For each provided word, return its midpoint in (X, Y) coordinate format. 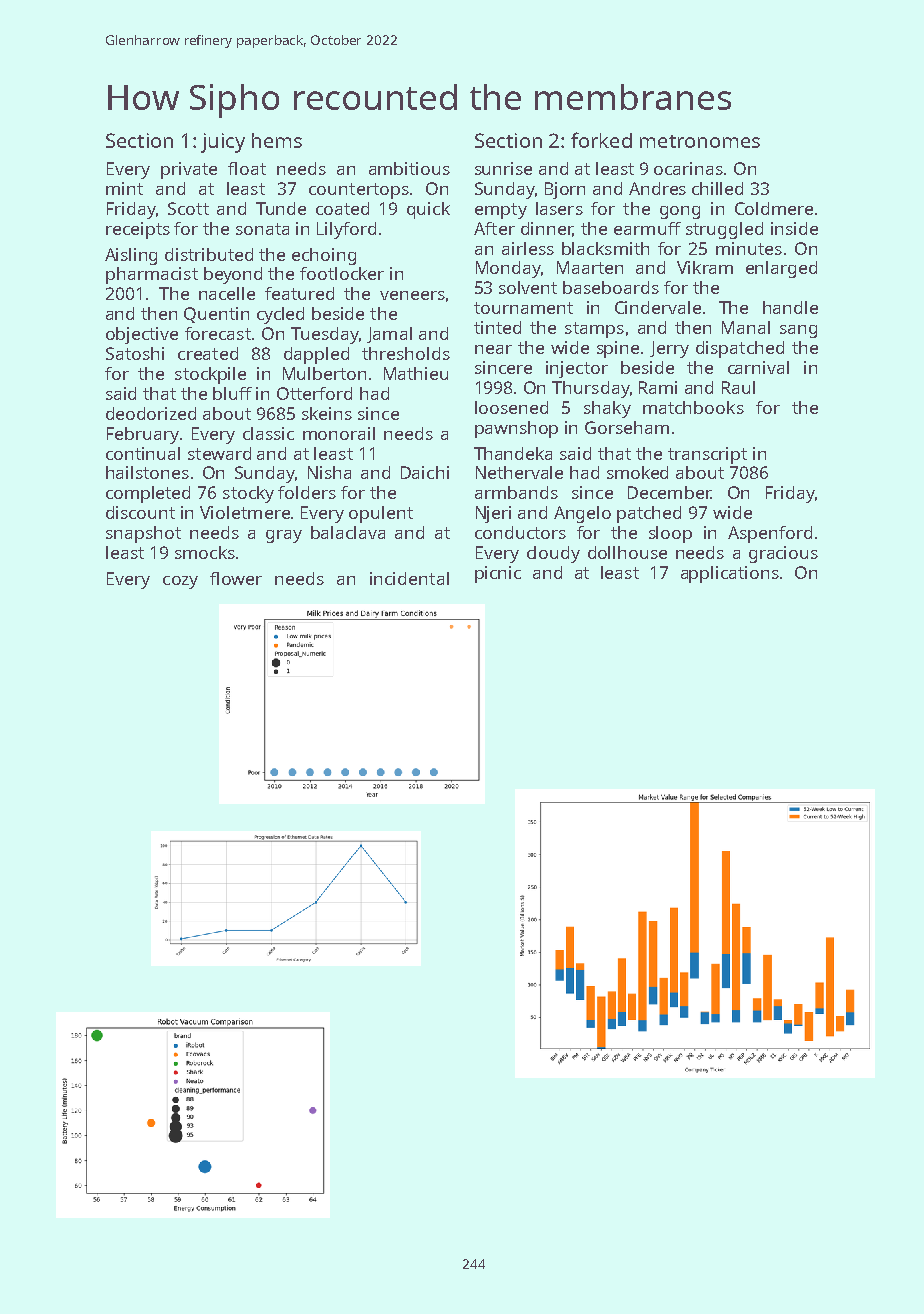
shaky (607, 409)
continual (143, 453)
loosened (511, 407)
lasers (559, 208)
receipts (138, 230)
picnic (498, 574)
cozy (180, 582)
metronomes (700, 141)
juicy (223, 143)
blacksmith (605, 248)
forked (601, 140)
